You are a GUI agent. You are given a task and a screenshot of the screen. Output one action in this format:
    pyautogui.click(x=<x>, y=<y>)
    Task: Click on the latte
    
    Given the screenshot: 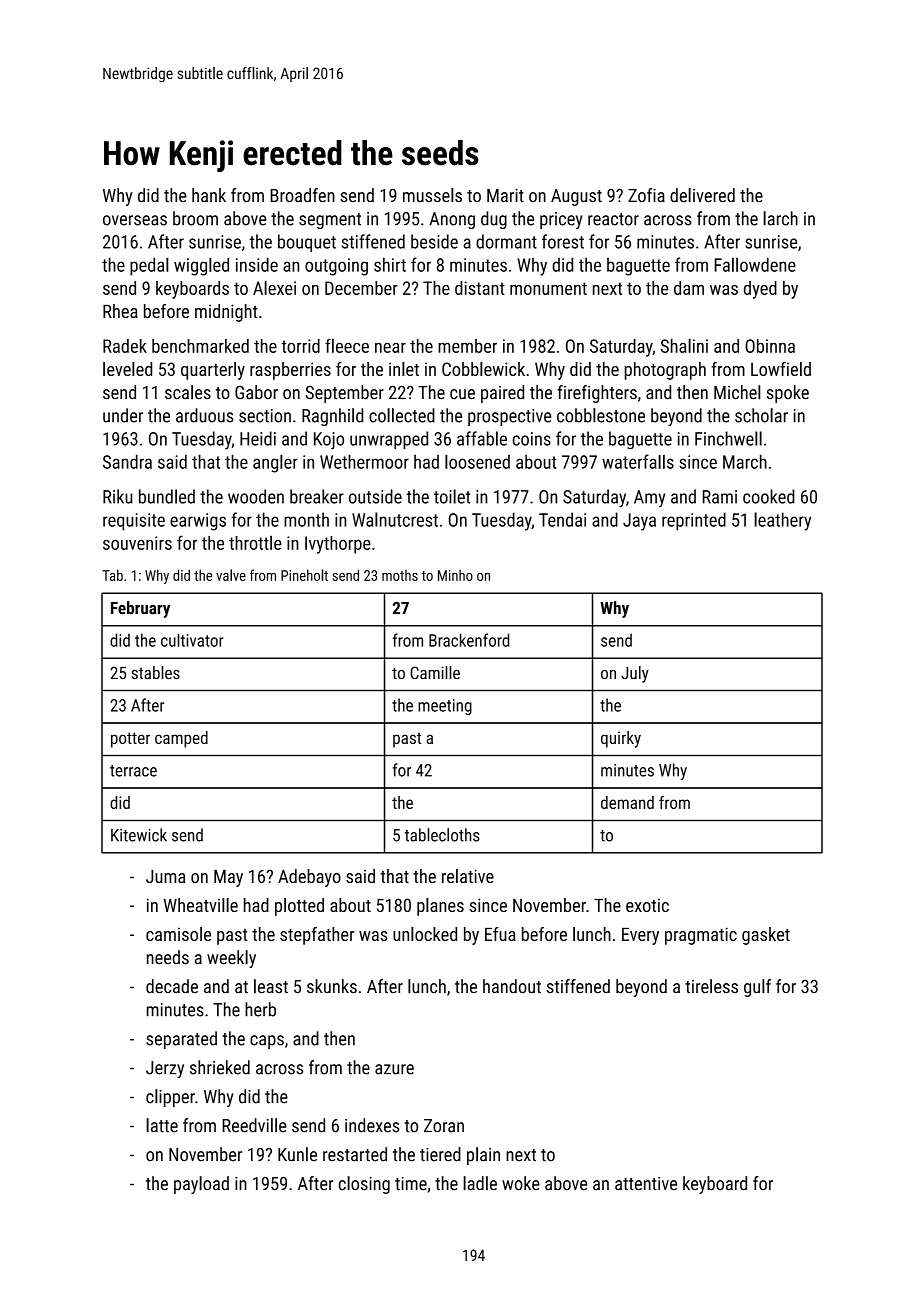 What is the action you would take?
    pyautogui.click(x=162, y=1125)
